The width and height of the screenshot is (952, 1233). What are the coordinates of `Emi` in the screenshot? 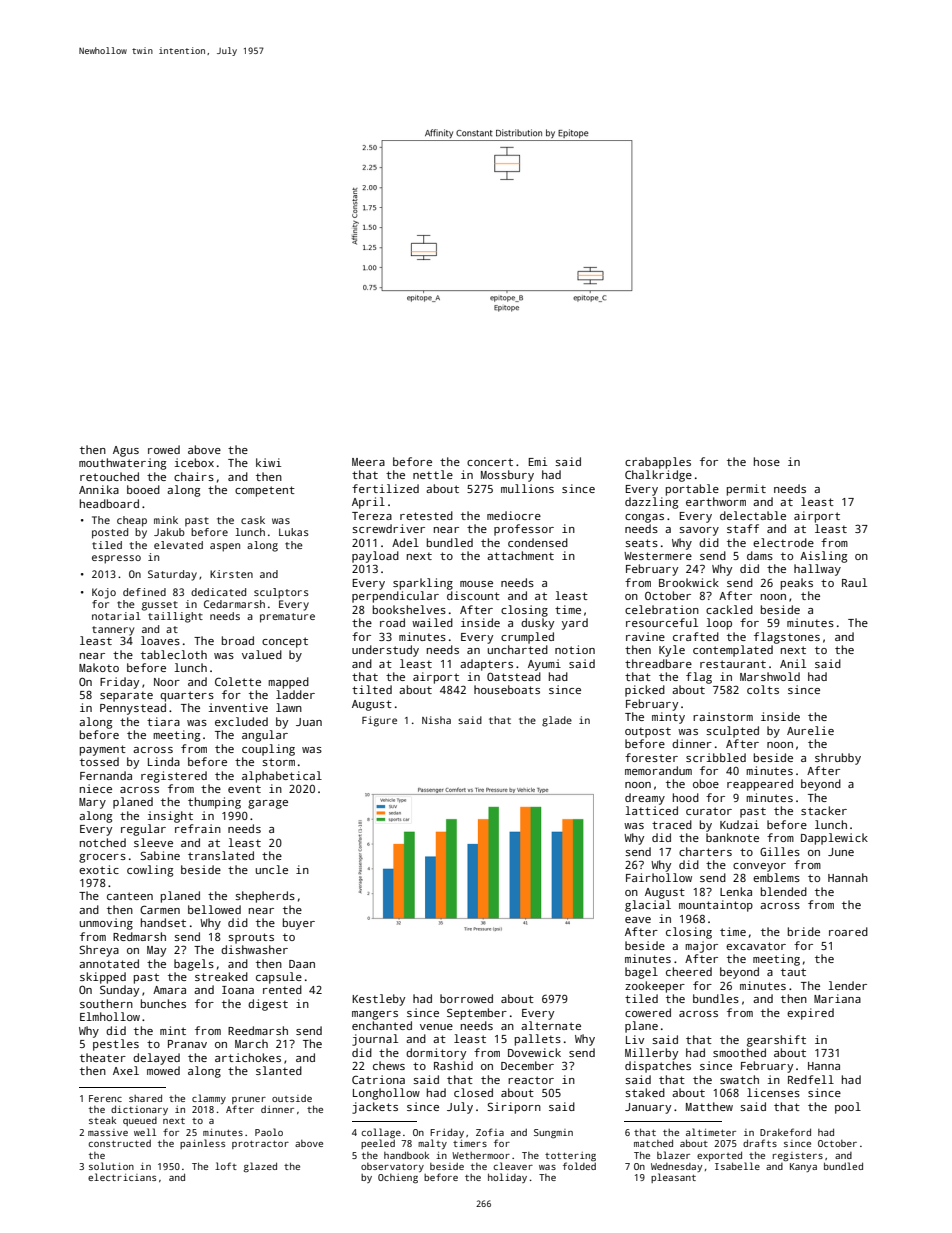 It's located at (538, 461).
